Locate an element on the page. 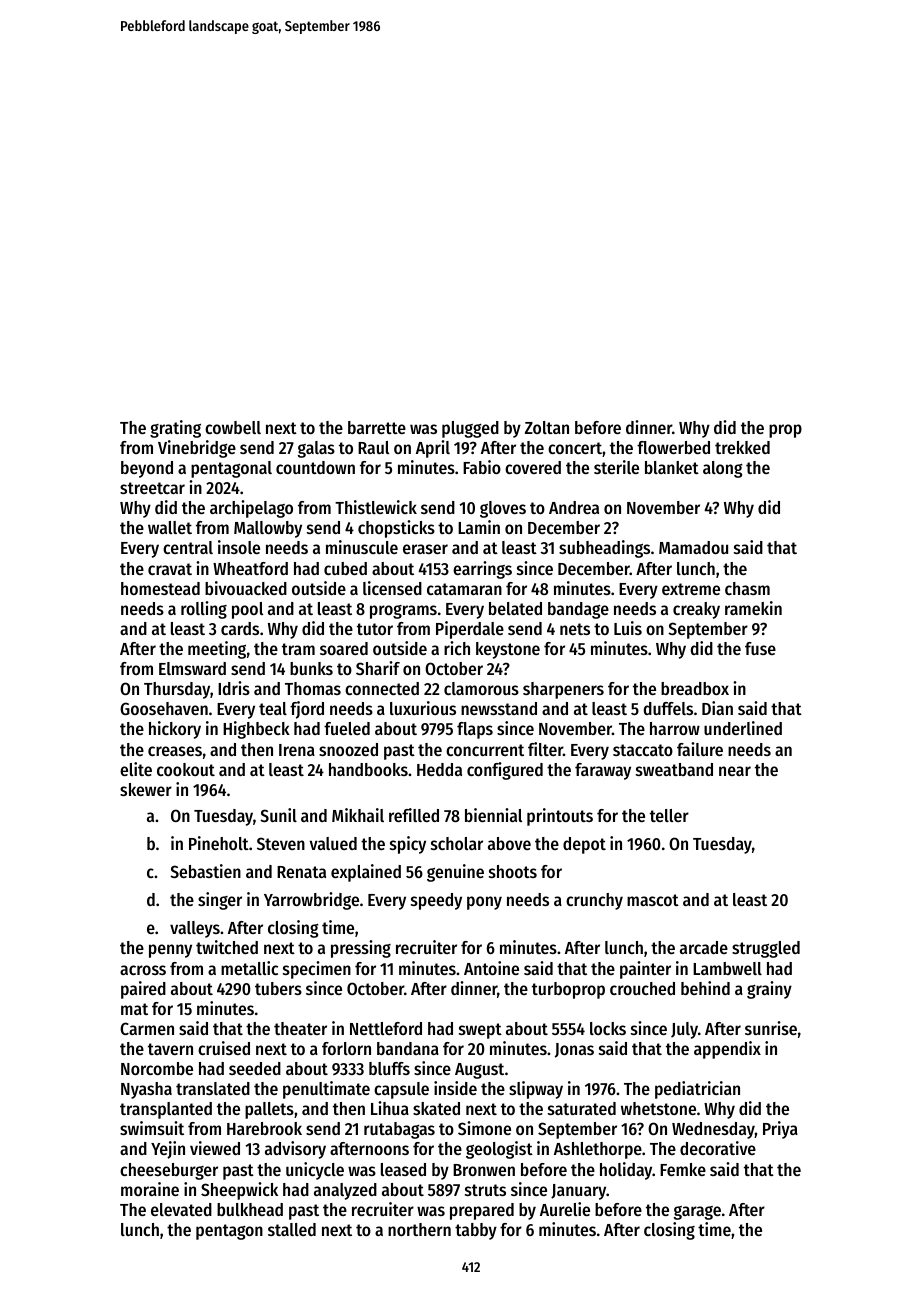  Elmsward is located at coordinates (192, 668).
